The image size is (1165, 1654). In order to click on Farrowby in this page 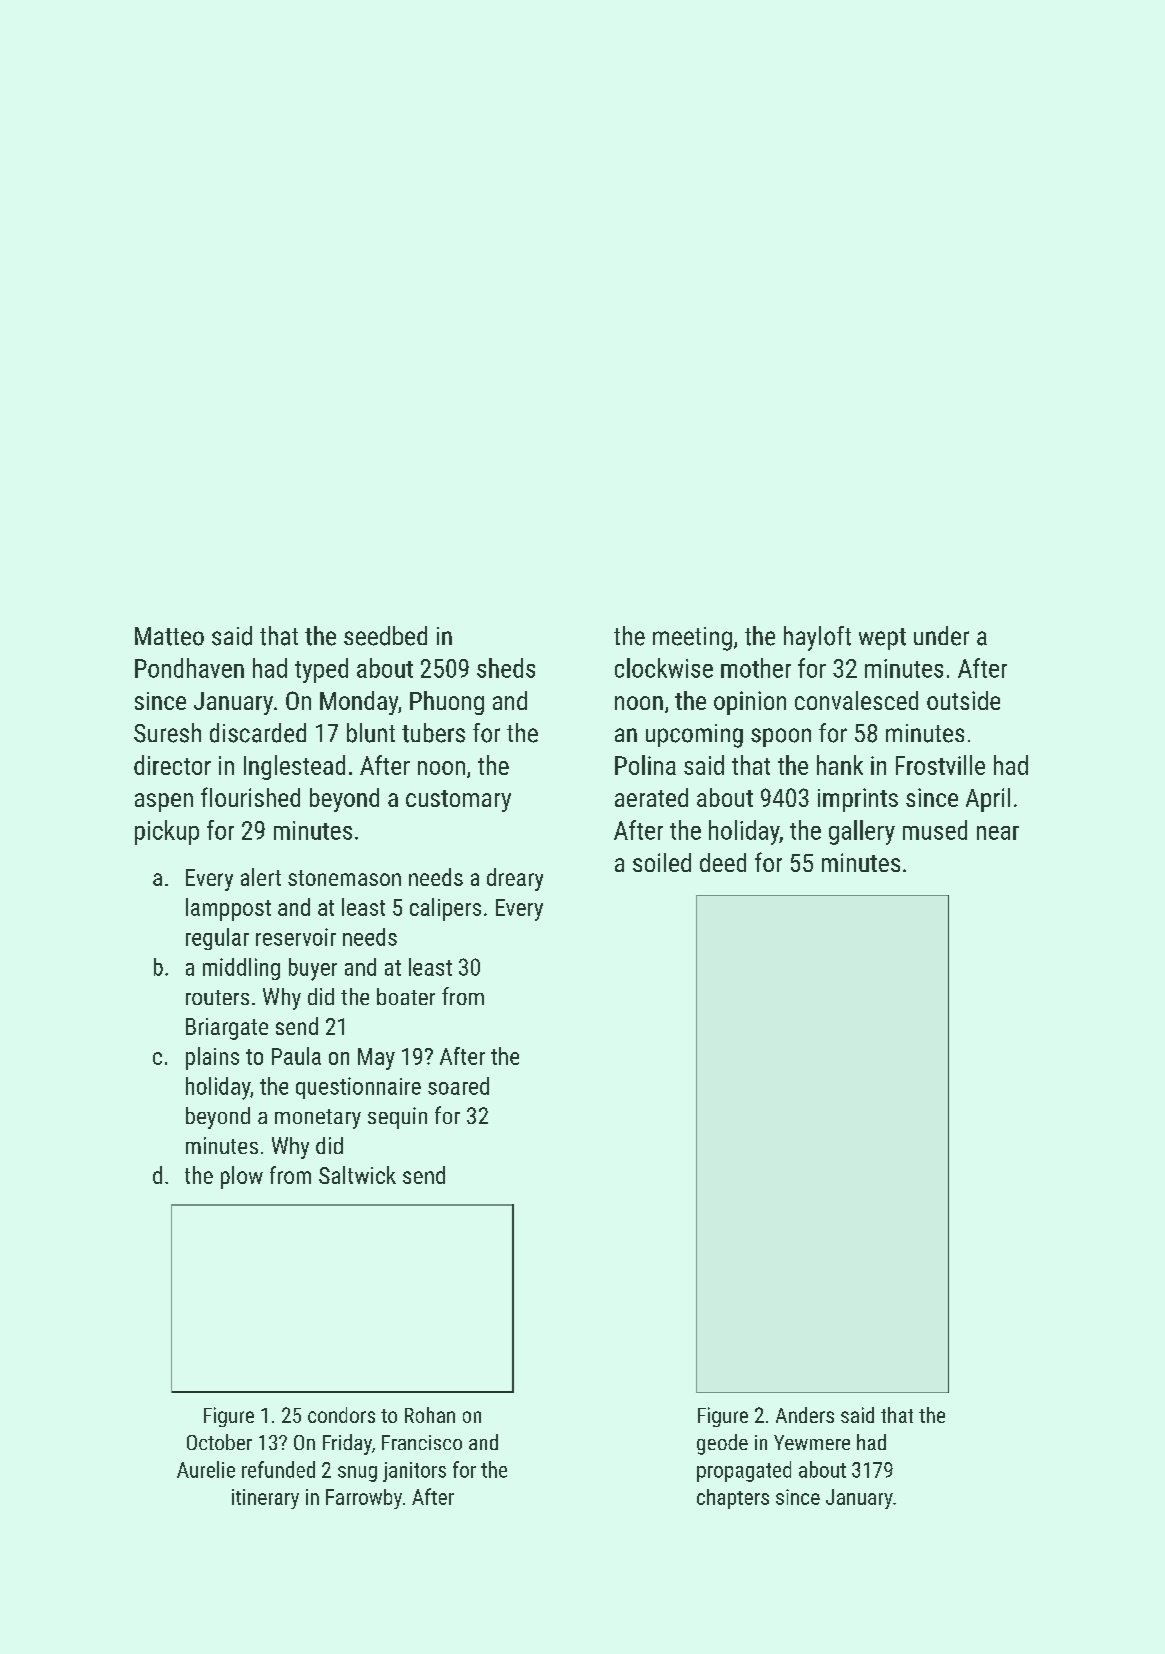, I will do `click(364, 1499)`.
